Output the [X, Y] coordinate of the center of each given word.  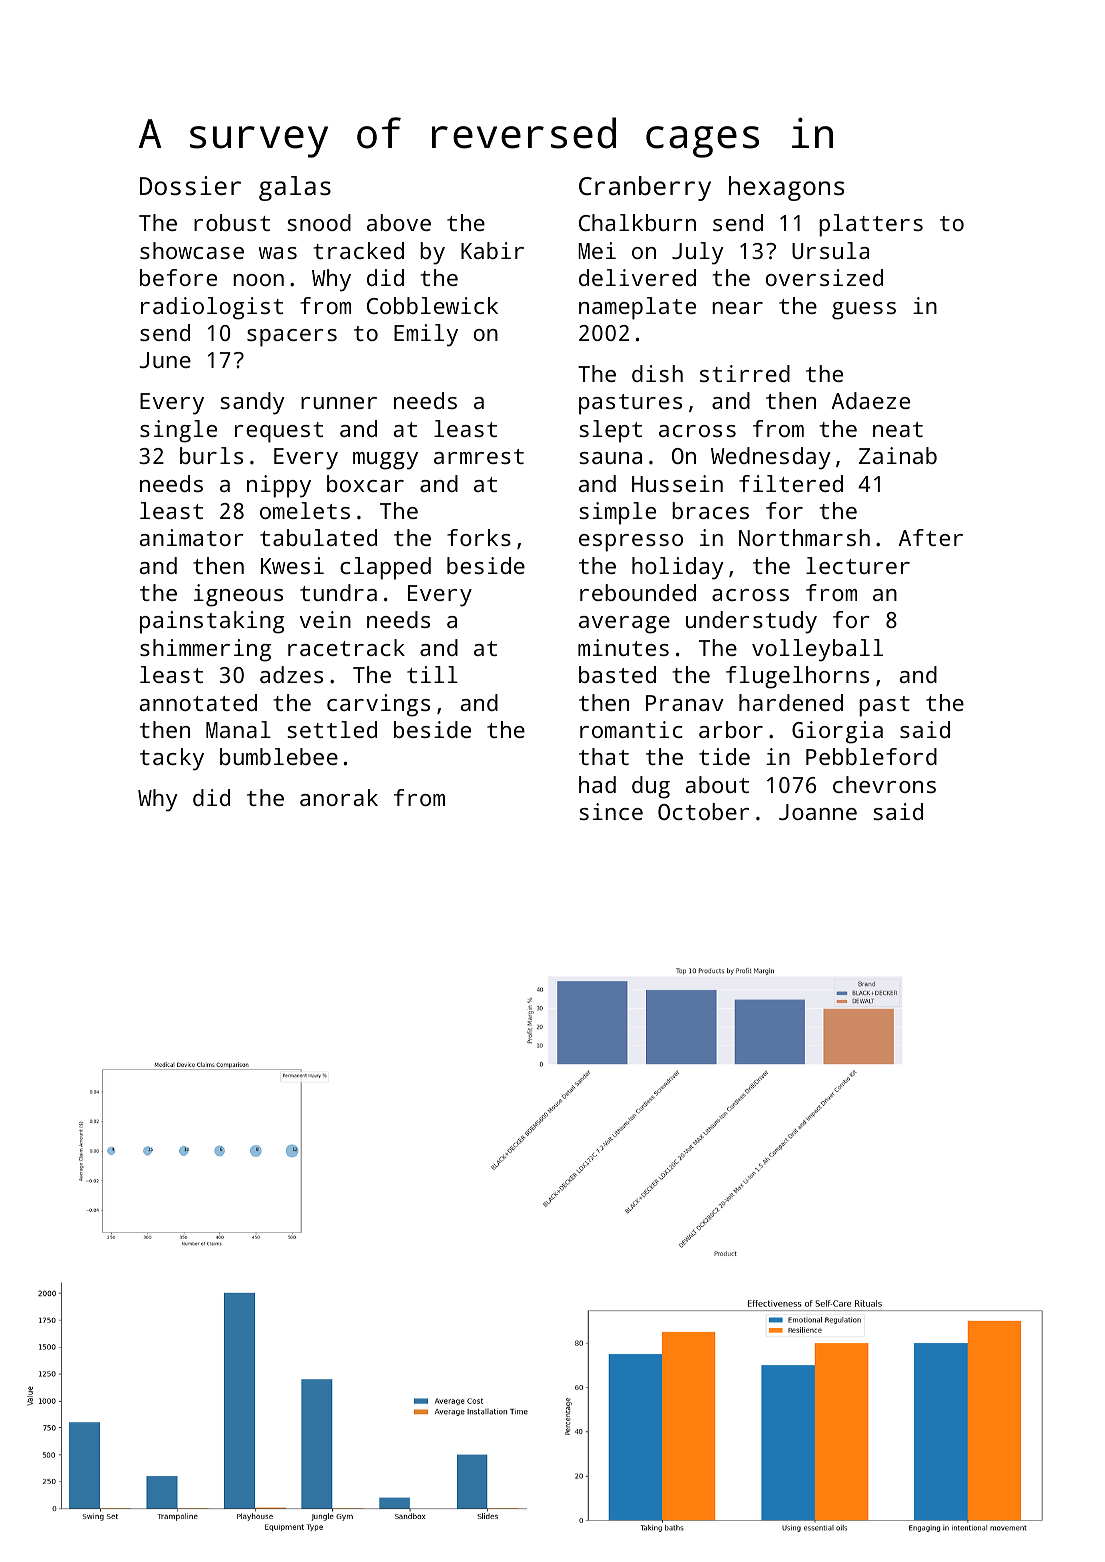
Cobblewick [432, 305]
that [604, 756]
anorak [339, 797]
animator [191, 537]
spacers [292, 338]
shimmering [205, 650]
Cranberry [645, 188]
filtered [791, 483]
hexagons [786, 188]
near [737, 308]
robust [232, 222]
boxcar [365, 483]
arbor [731, 729]
